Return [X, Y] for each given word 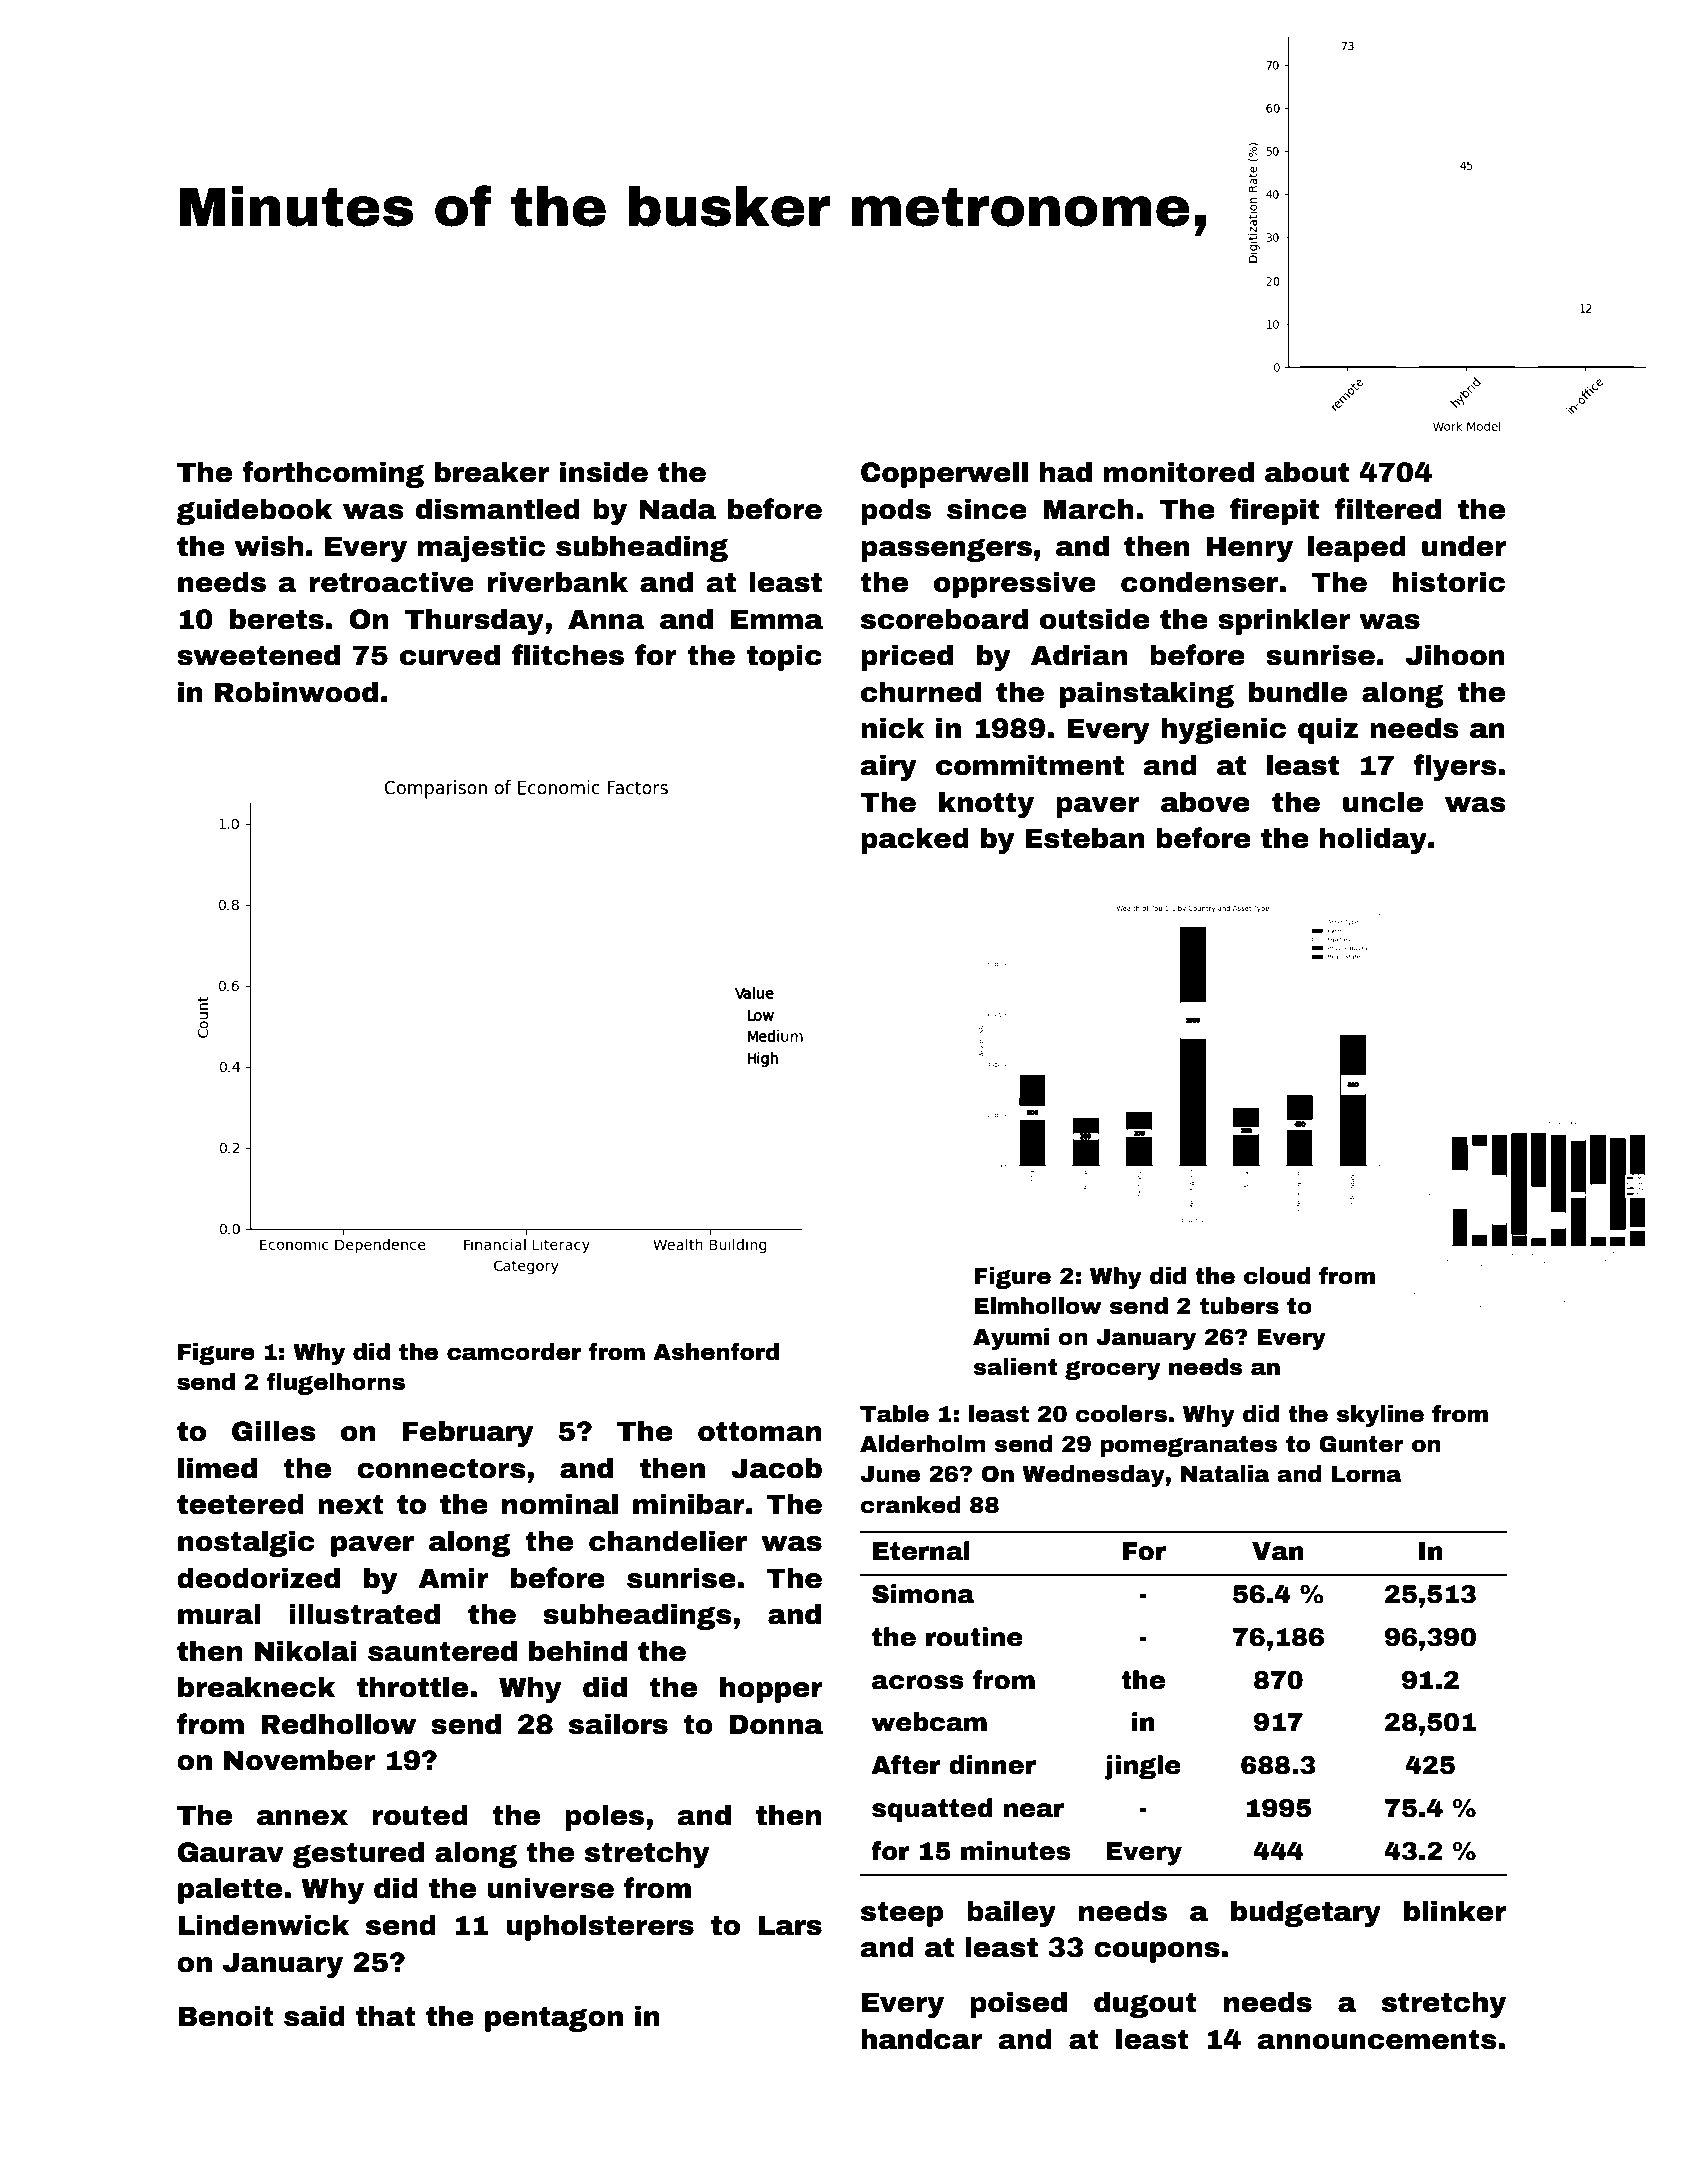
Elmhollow [1038, 1306]
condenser [1199, 582]
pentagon [554, 2019]
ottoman [759, 1431]
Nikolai [306, 1651]
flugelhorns [336, 1384]
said [314, 2016]
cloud [1277, 1276]
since [987, 509]
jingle [1142, 1767]
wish [269, 546]
